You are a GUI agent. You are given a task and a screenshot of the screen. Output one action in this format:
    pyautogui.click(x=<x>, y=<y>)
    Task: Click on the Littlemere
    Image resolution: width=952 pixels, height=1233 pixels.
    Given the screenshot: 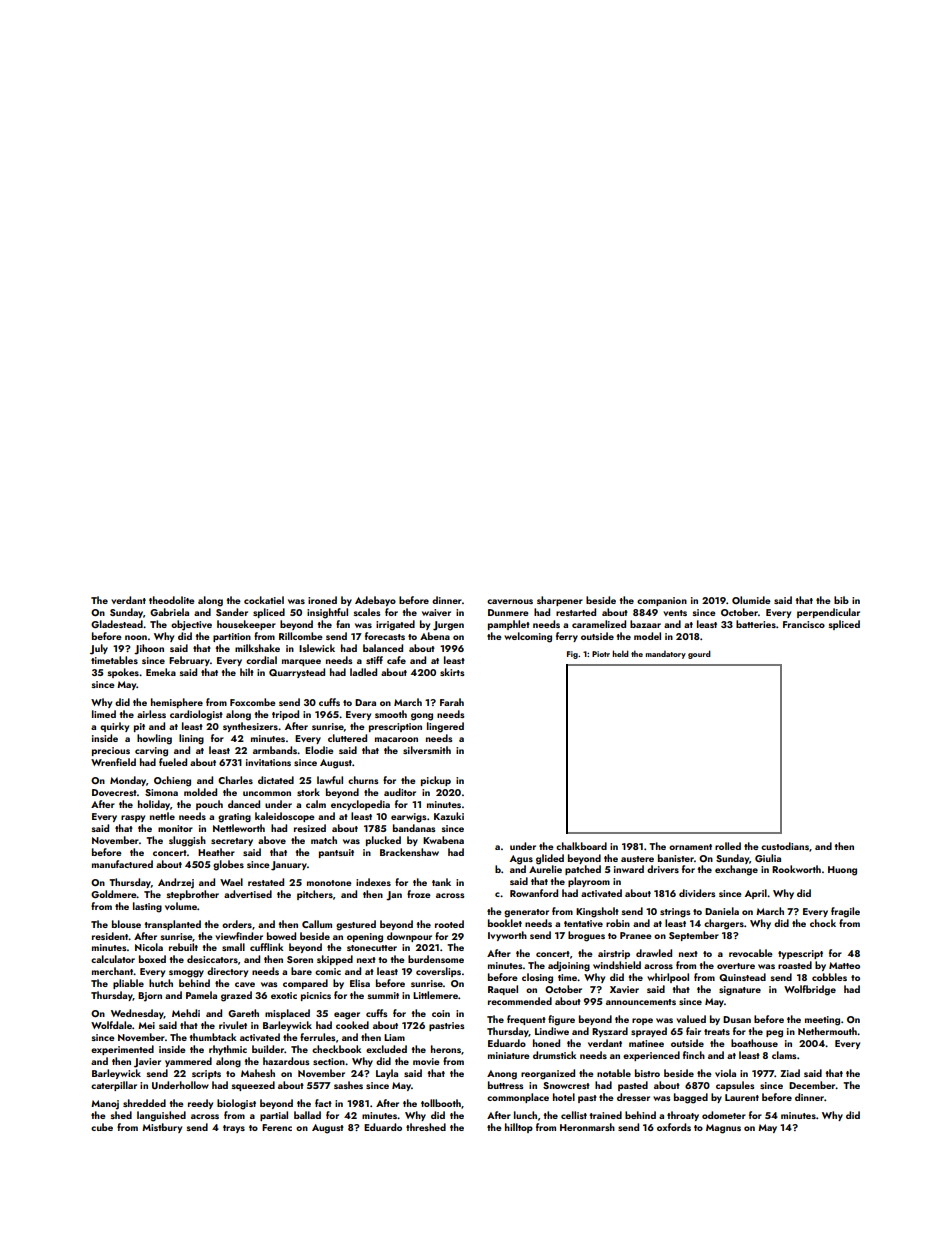 What is the action you would take?
    pyautogui.click(x=435, y=995)
